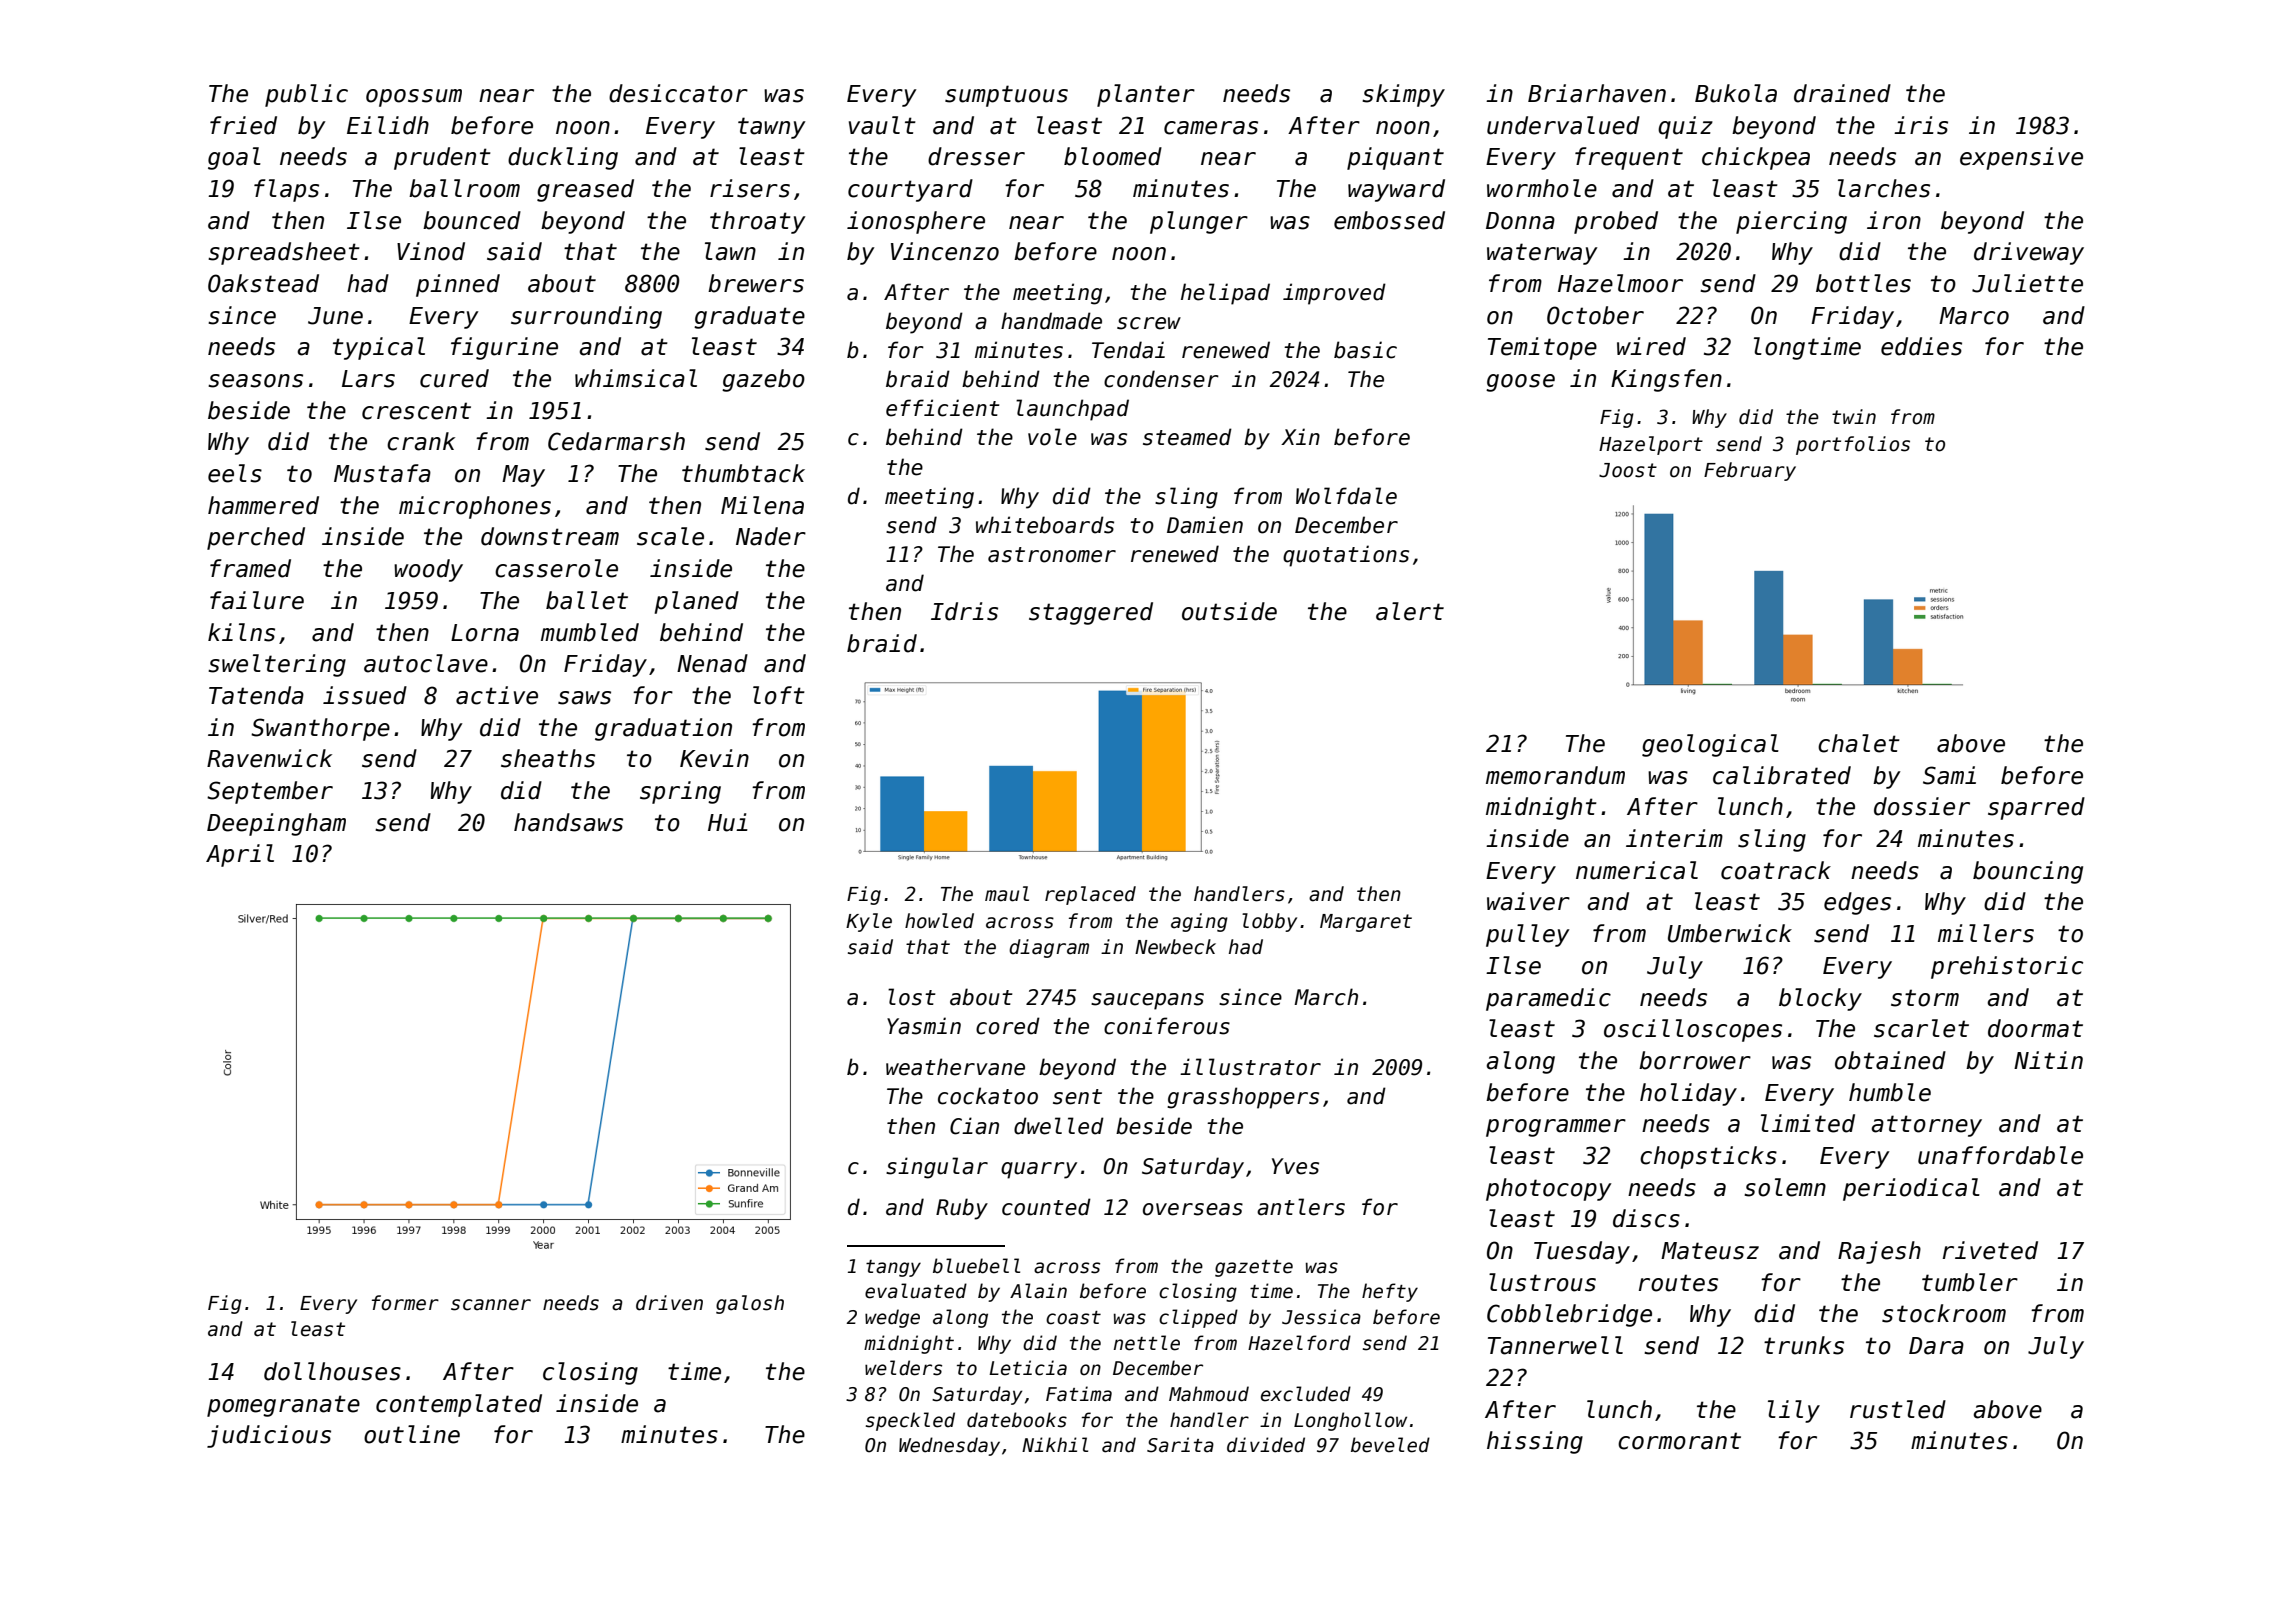 The height and width of the screenshot is (1620, 2292). I want to click on Deepingham, so click(276, 824).
